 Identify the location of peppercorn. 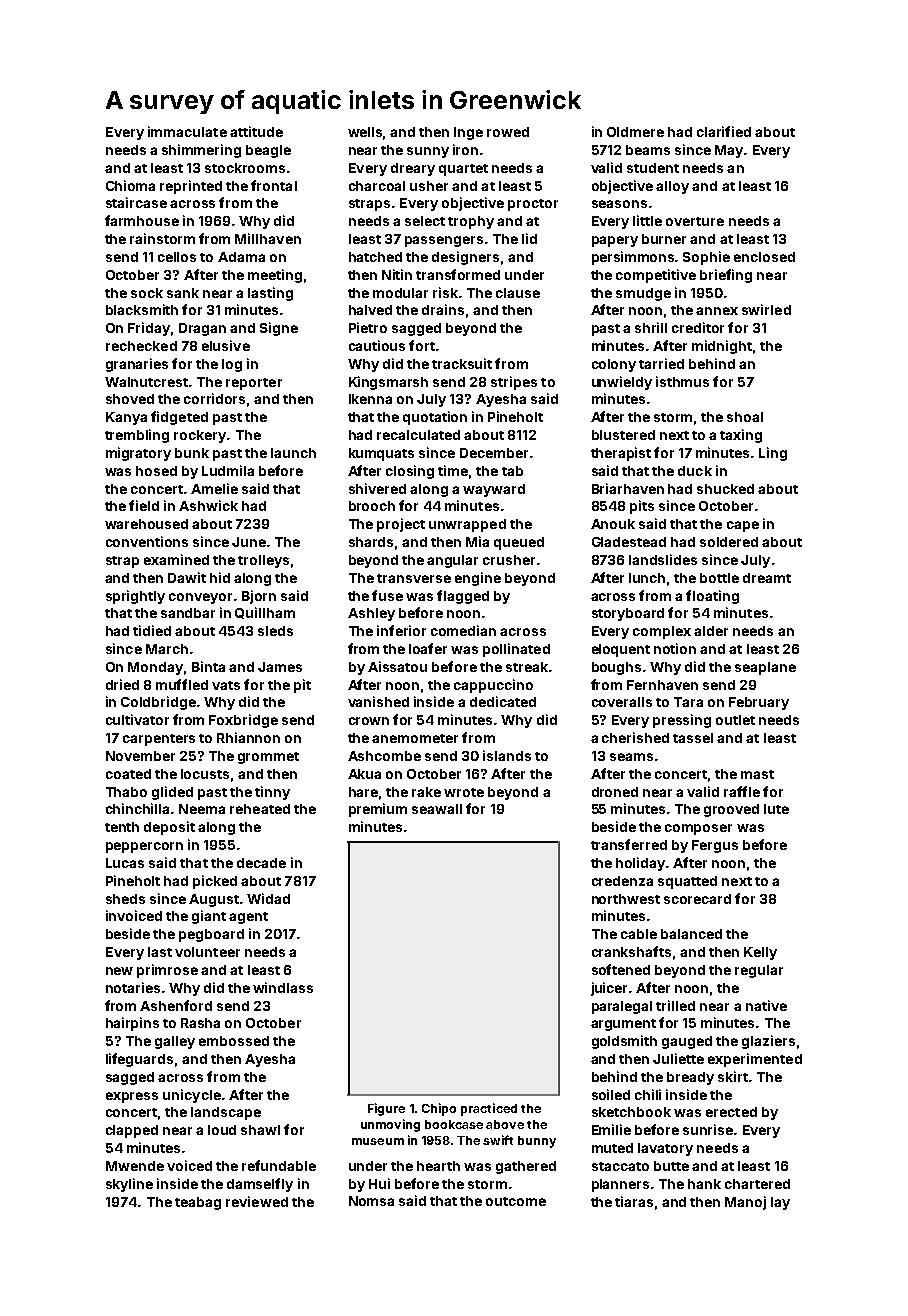
(144, 847).
